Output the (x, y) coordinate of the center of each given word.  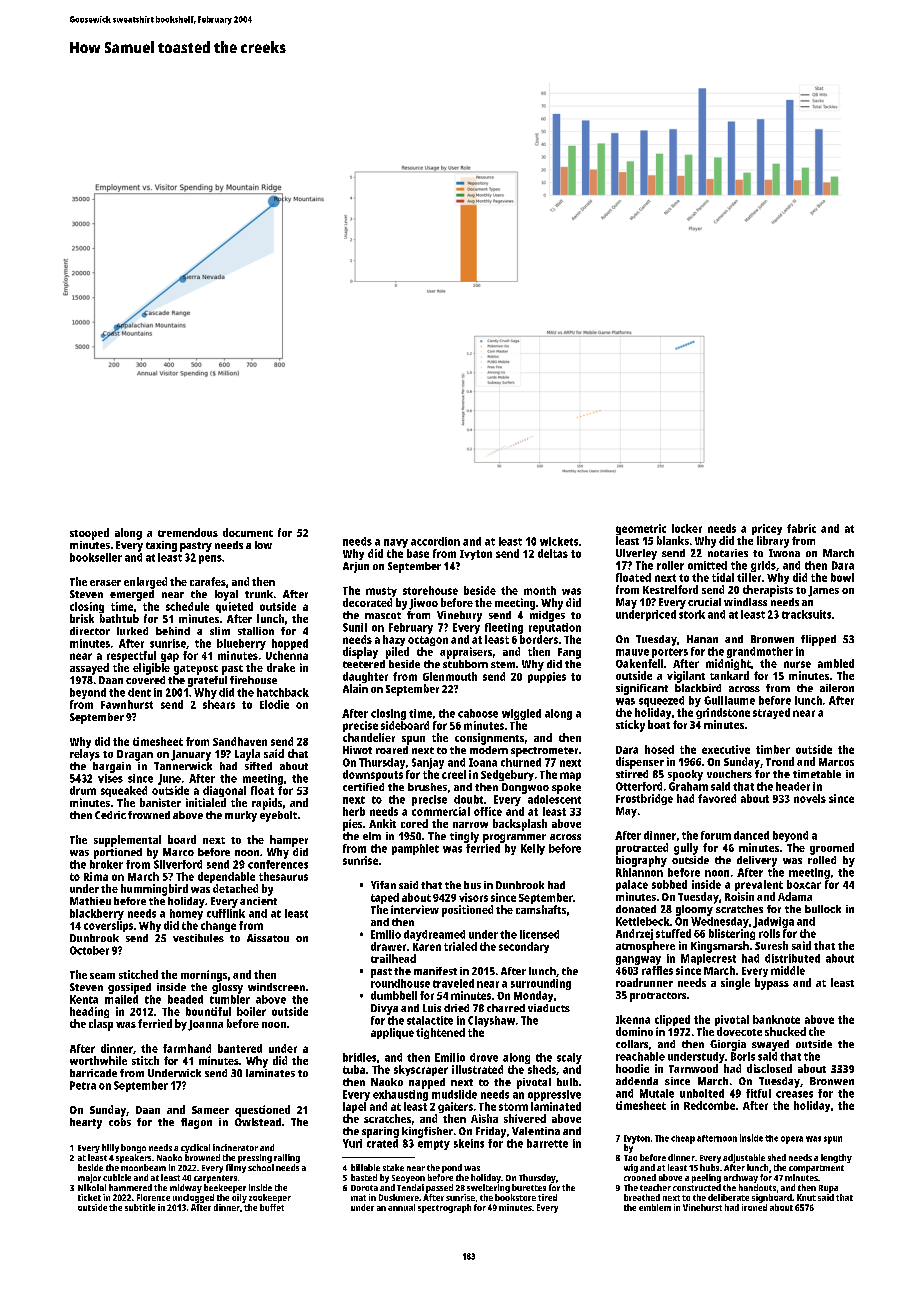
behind (173, 631)
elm (372, 836)
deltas (553, 553)
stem (503, 664)
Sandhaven (240, 741)
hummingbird (154, 890)
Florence (153, 1197)
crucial (704, 602)
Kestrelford (670, 589)
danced (751, 835)
